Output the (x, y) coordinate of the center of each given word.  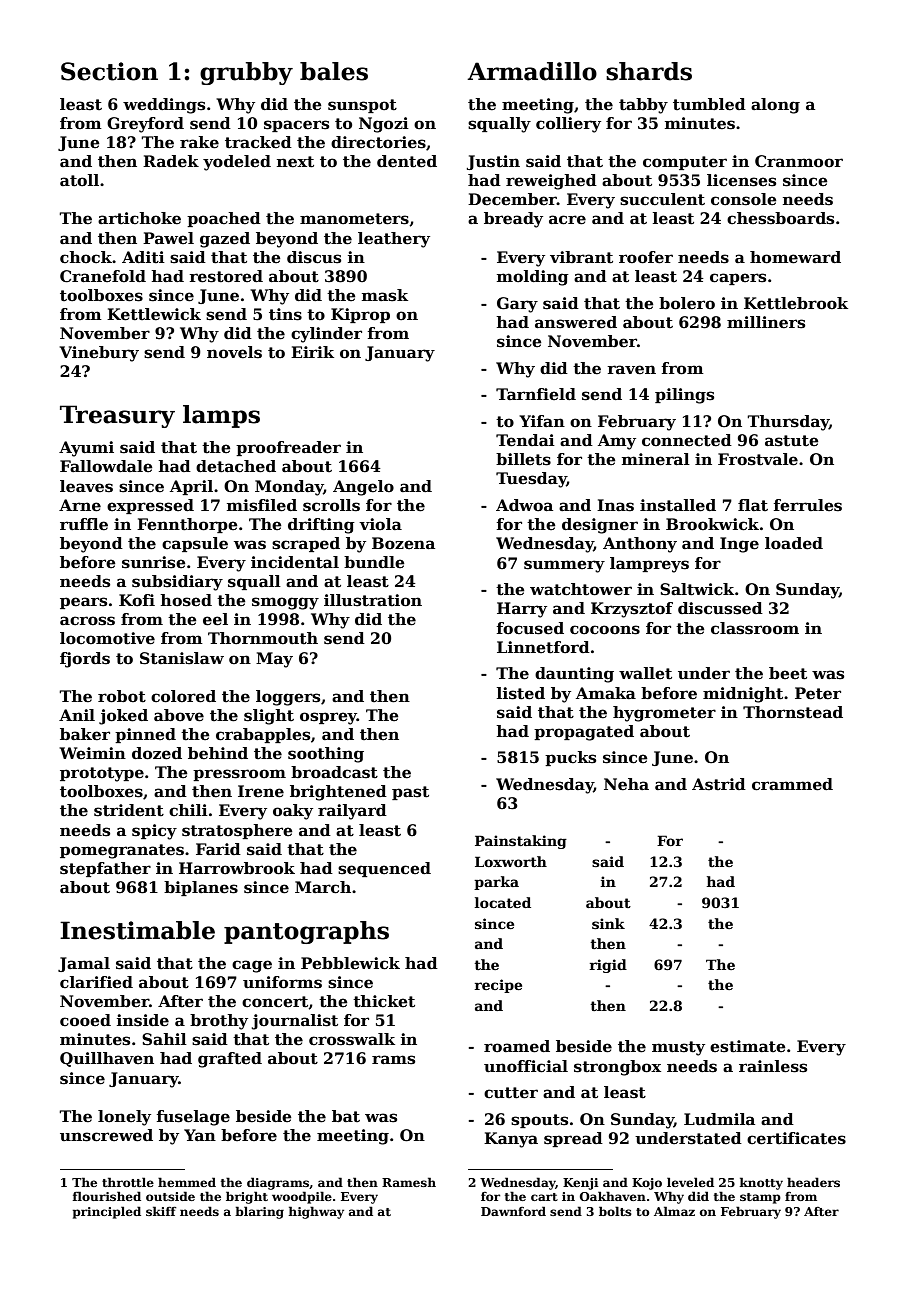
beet (788, 673)
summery (564, 566)
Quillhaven (107, 1059)
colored (183, 696)
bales (334, 71)
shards (649, 71)
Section (109, 71)
